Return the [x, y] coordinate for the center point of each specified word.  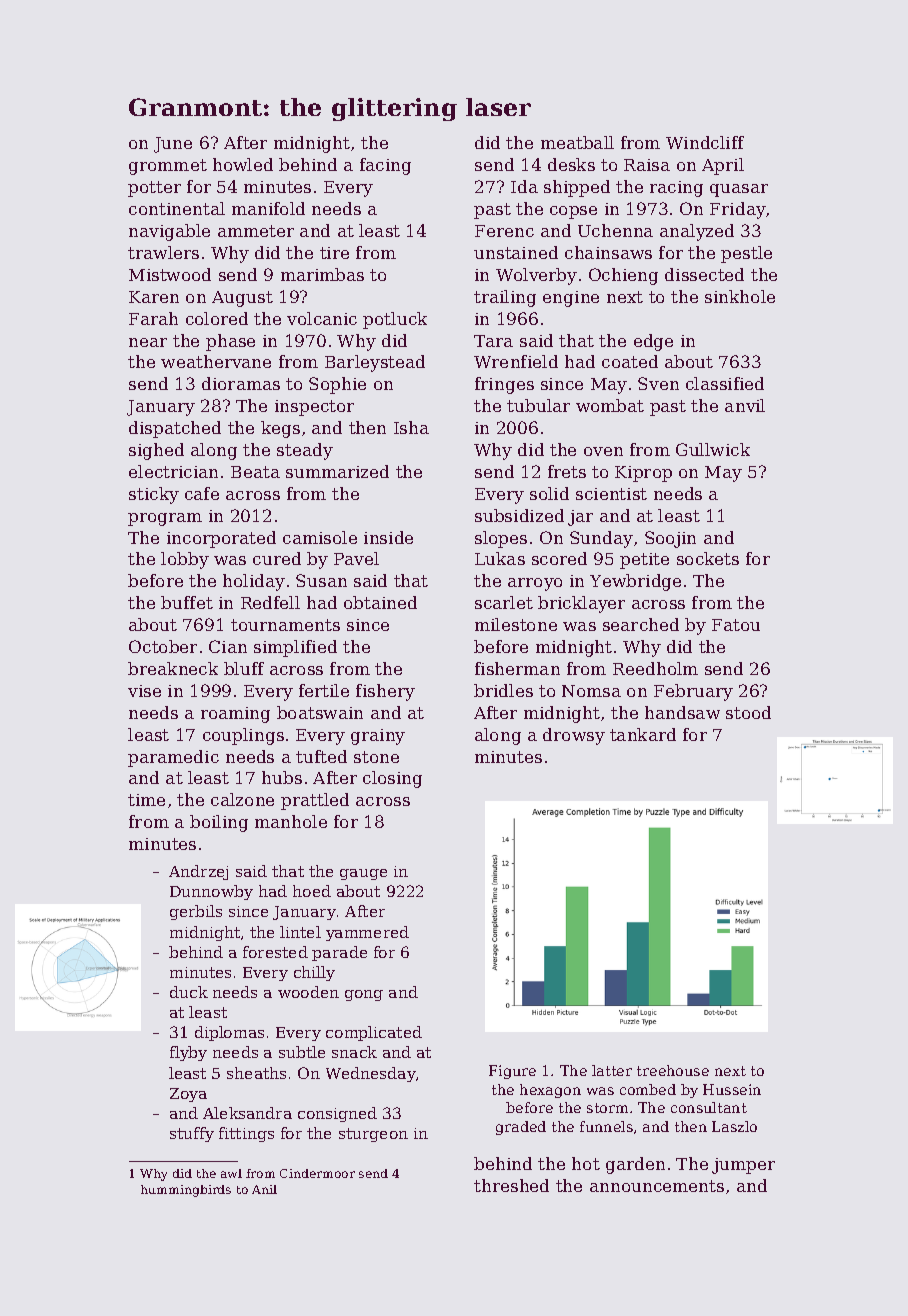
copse [573, 212]
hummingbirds [186, 1191]
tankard [643, 734]
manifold [268, 208]
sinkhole [740, 296]
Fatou [736, 625]
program [165, 519]
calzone [242, 799]
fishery [385, 692]
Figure [512, 1072]
